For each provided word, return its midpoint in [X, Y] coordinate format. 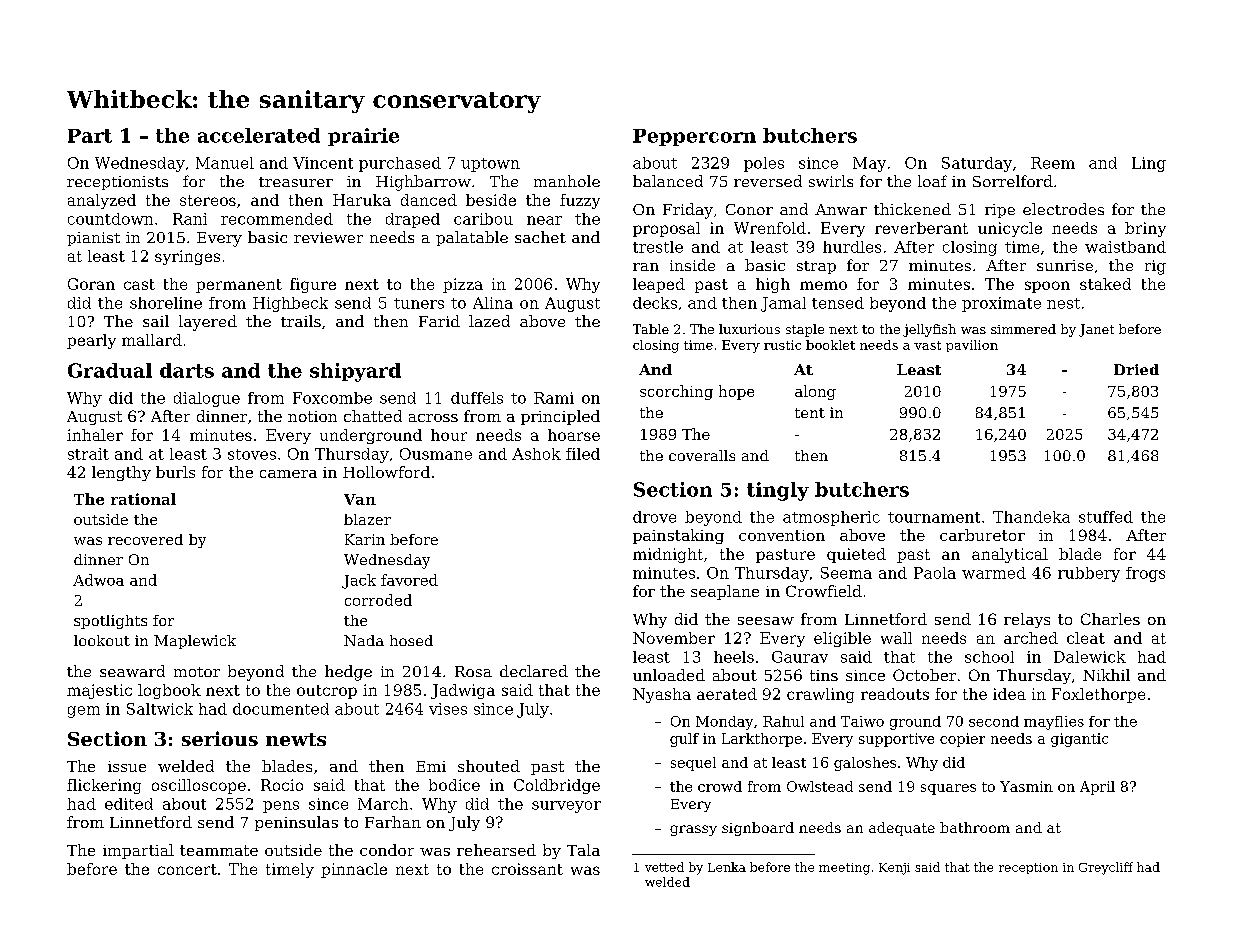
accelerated [259, 135]
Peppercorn [694, 137]
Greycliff [1106, 868]
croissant [527, 869]
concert [187, 869]
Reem [1053, 163]
